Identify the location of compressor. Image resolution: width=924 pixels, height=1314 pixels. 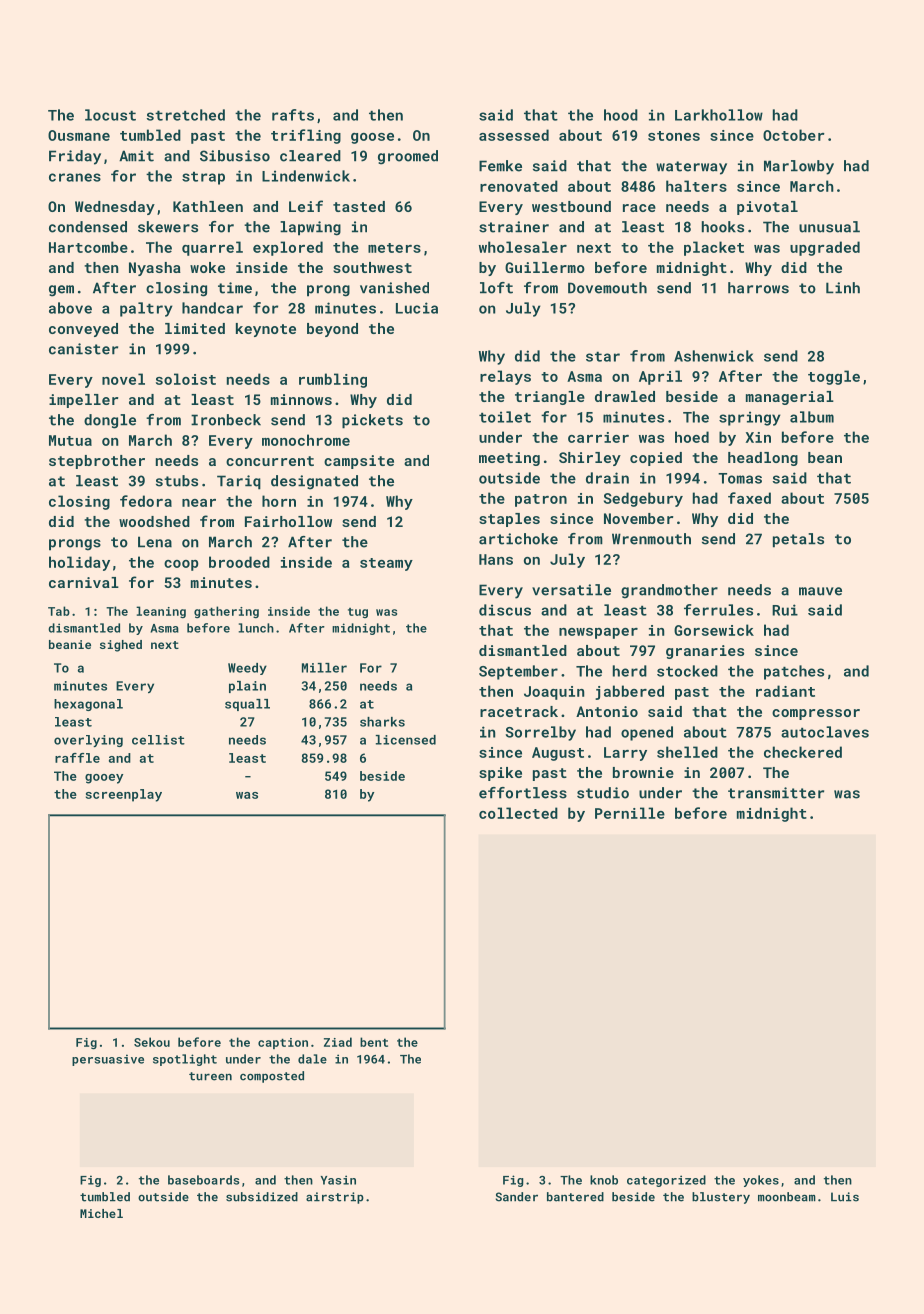
(816, 714).
